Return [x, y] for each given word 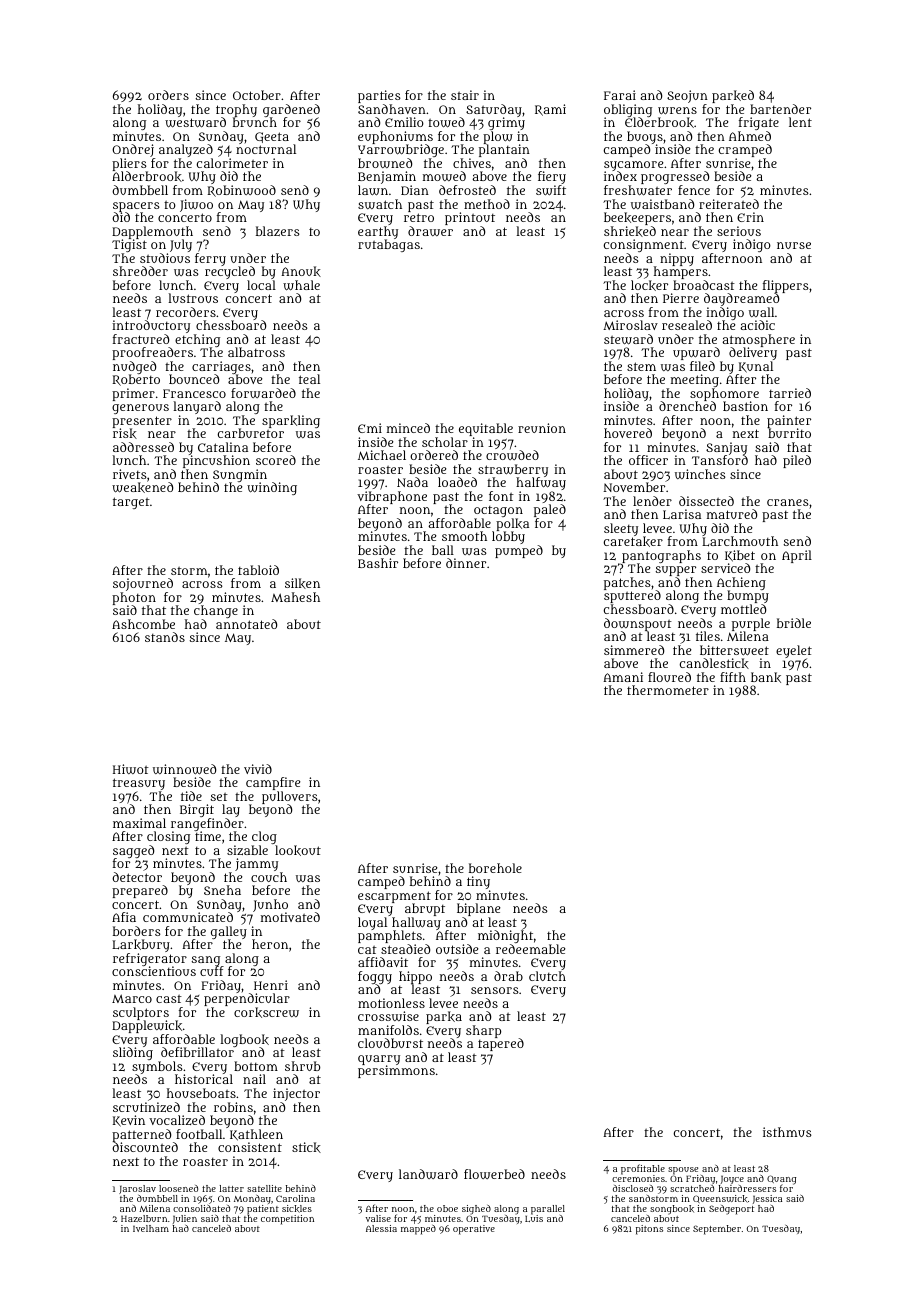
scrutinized [146, 1107]
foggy [375, 978]
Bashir [378, 563]
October [257, 95]
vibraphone [392, 498]
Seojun [687, 96]
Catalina [223, 447]
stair [465, 95]
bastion [745, 406]
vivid [258, 769]
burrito [789, 433]
